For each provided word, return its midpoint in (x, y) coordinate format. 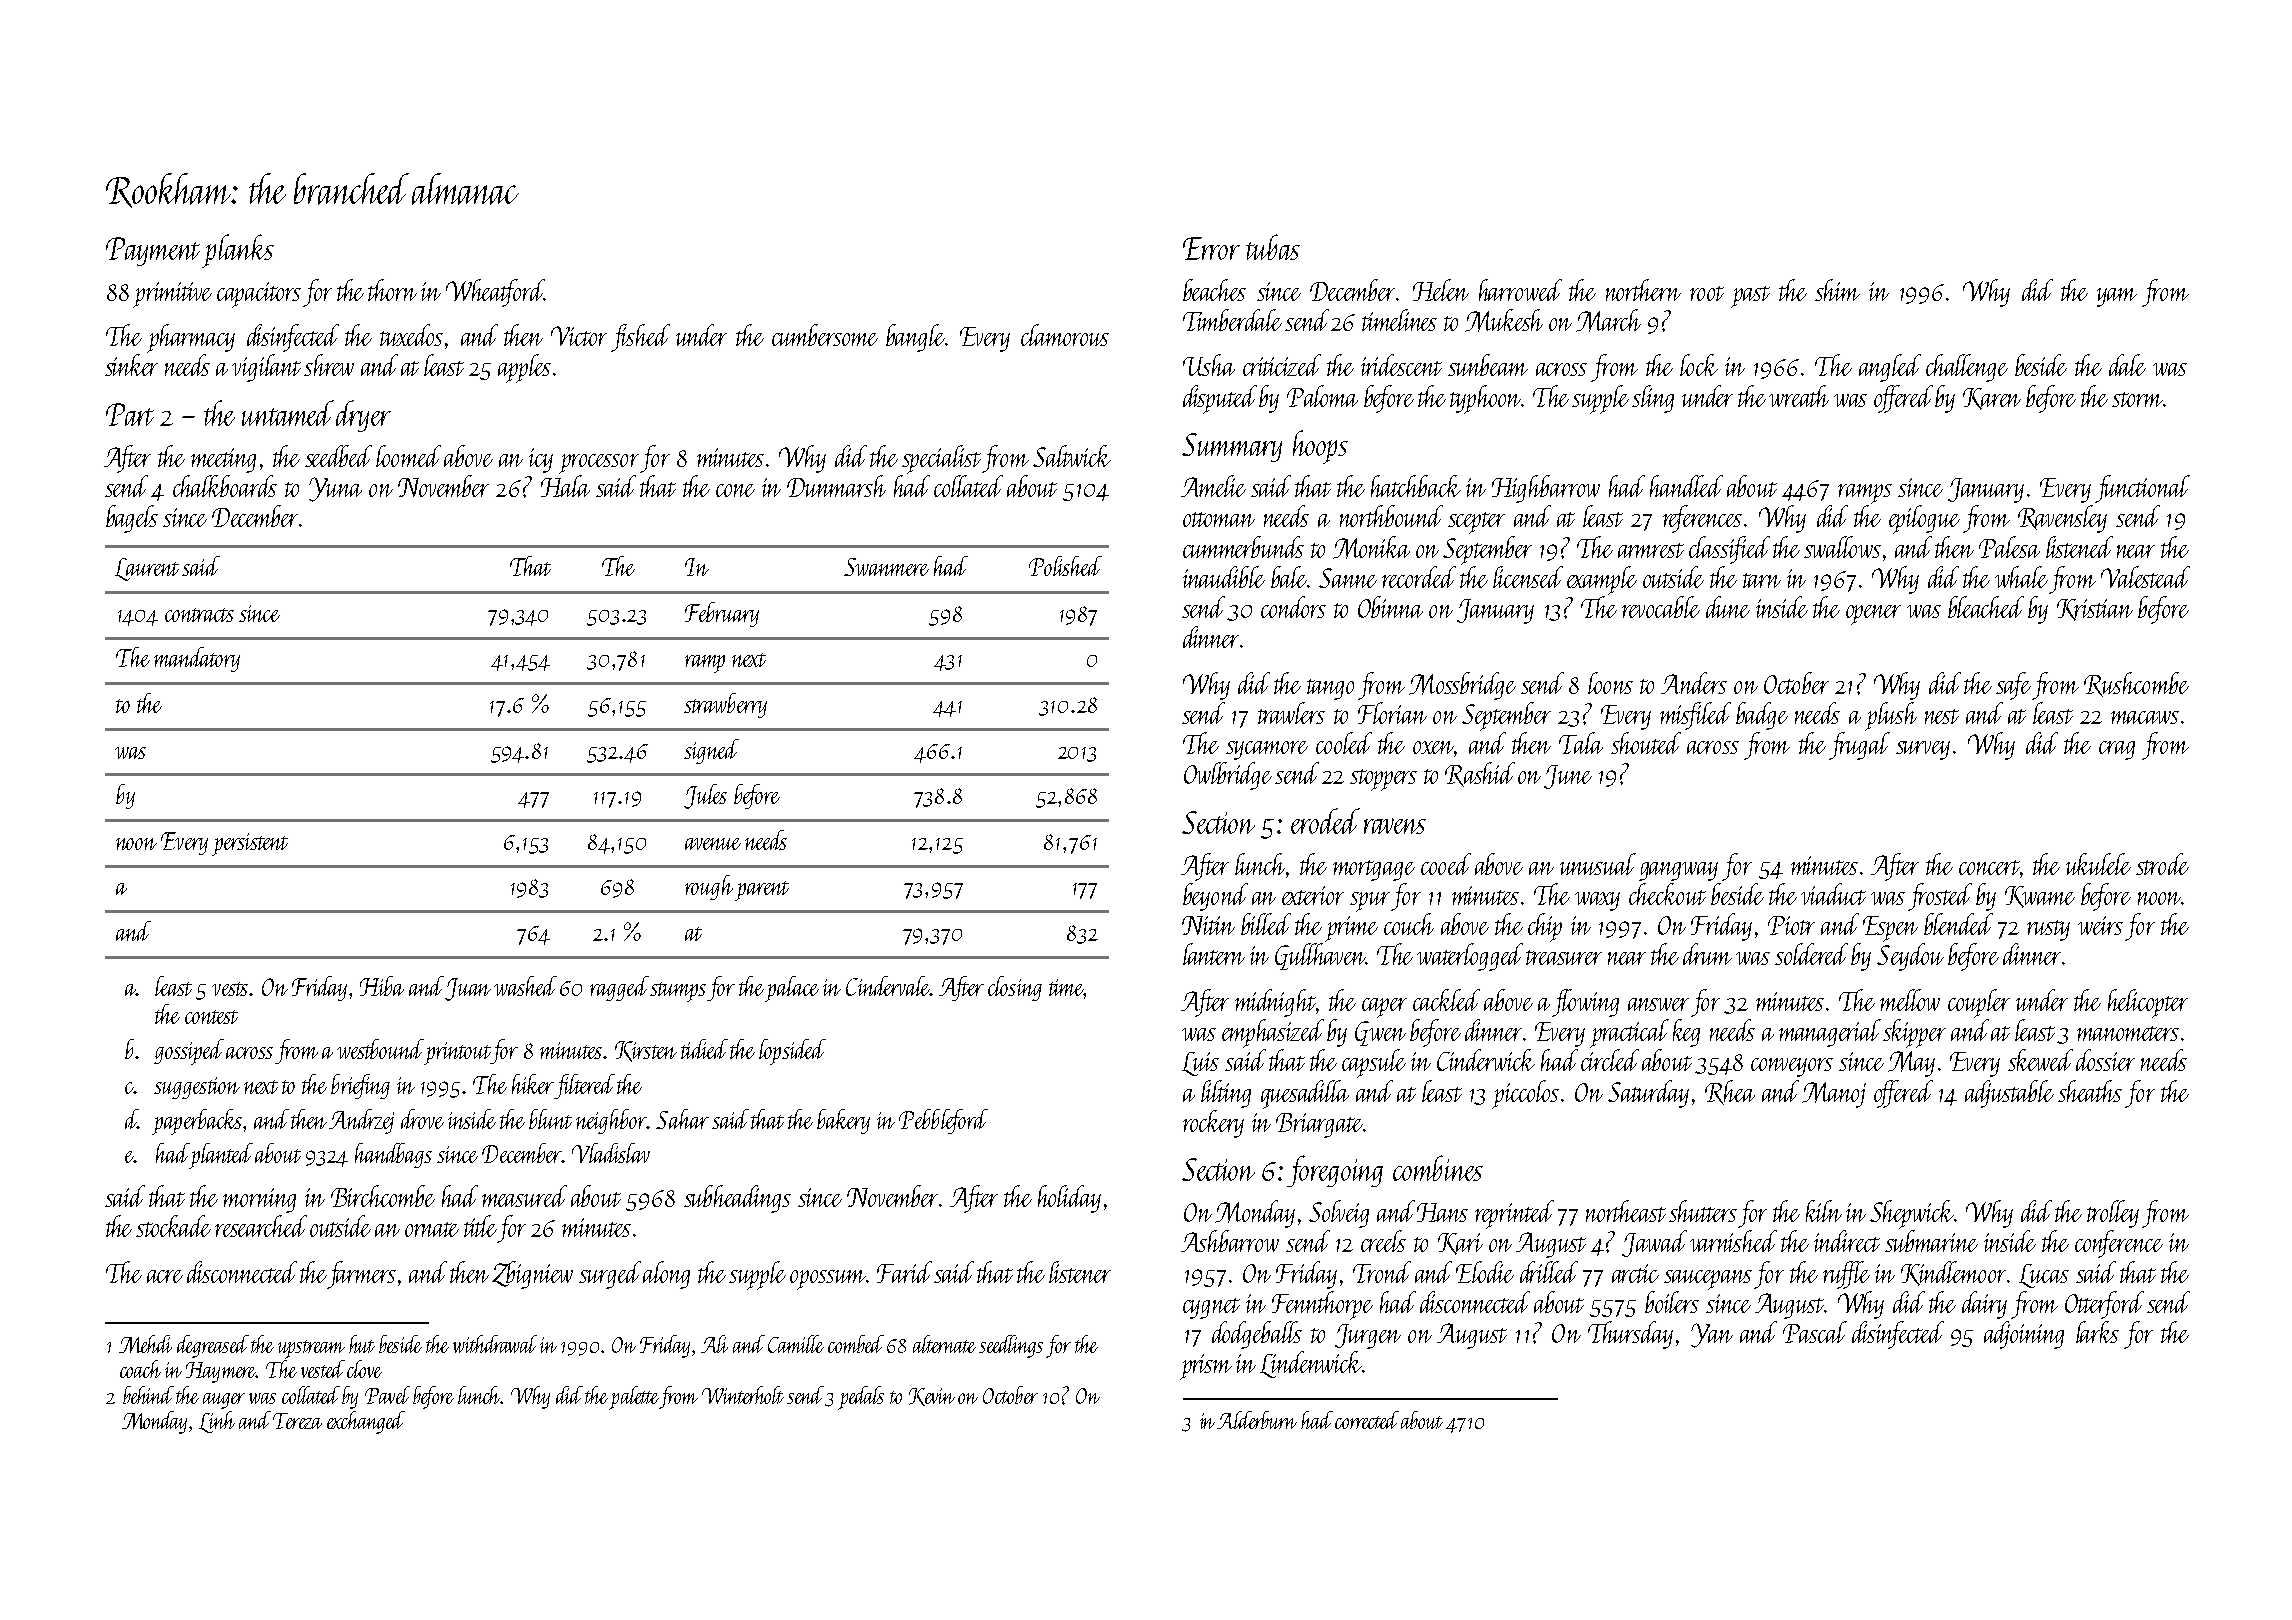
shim (1837, 290)
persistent (250, 844)
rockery (1213, 1124)
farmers (361, 1275)
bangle (915, 338)
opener (1873, 615)
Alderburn (1257, 1420)
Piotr (1791, 925)
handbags (393, 1155)
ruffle (1846, 1275)
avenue (713, 844)
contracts (199, 615)
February (722, 614)
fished (640, 338)
